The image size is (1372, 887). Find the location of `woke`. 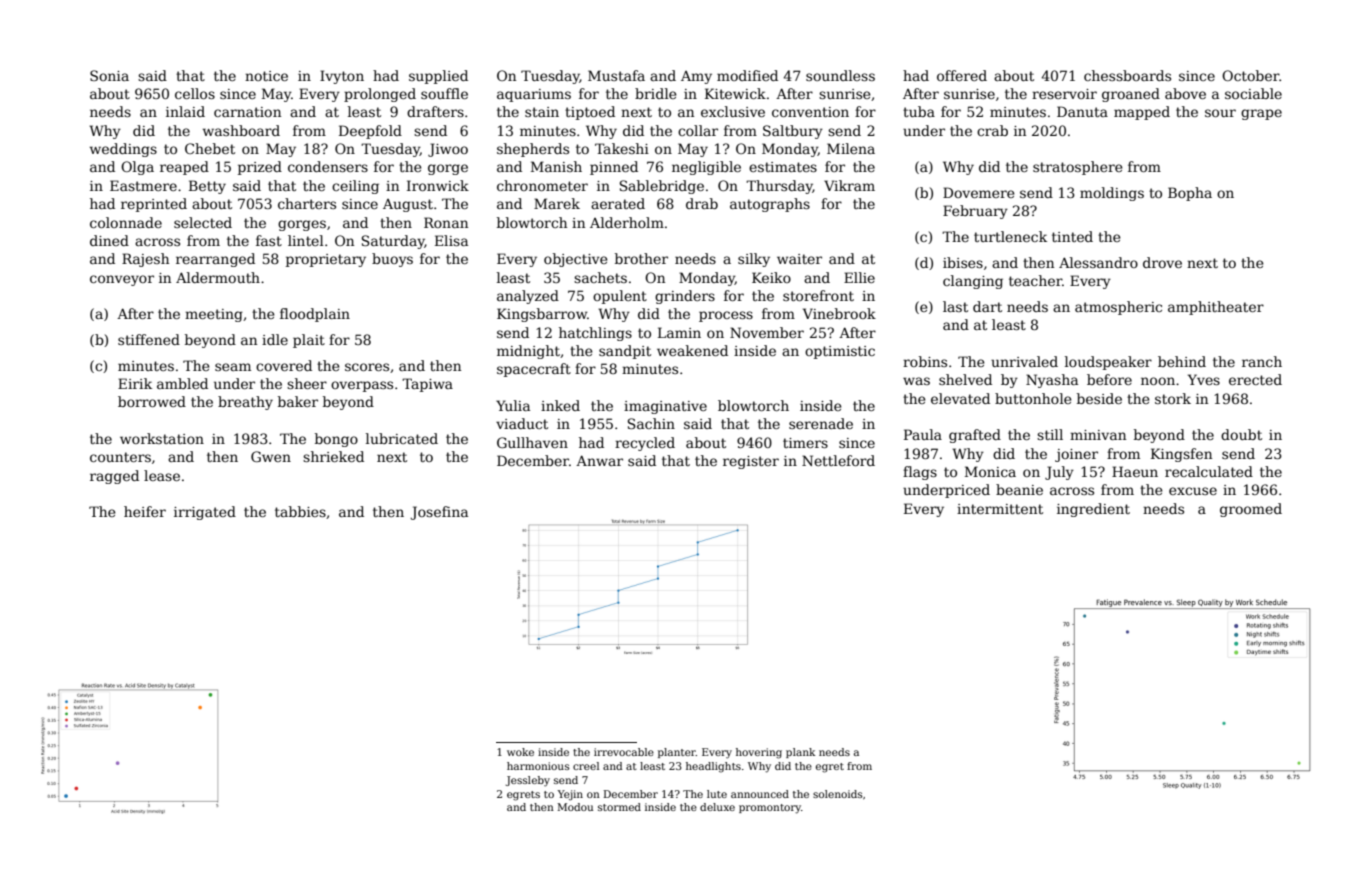

woke is located at coordinates (520, 752).
